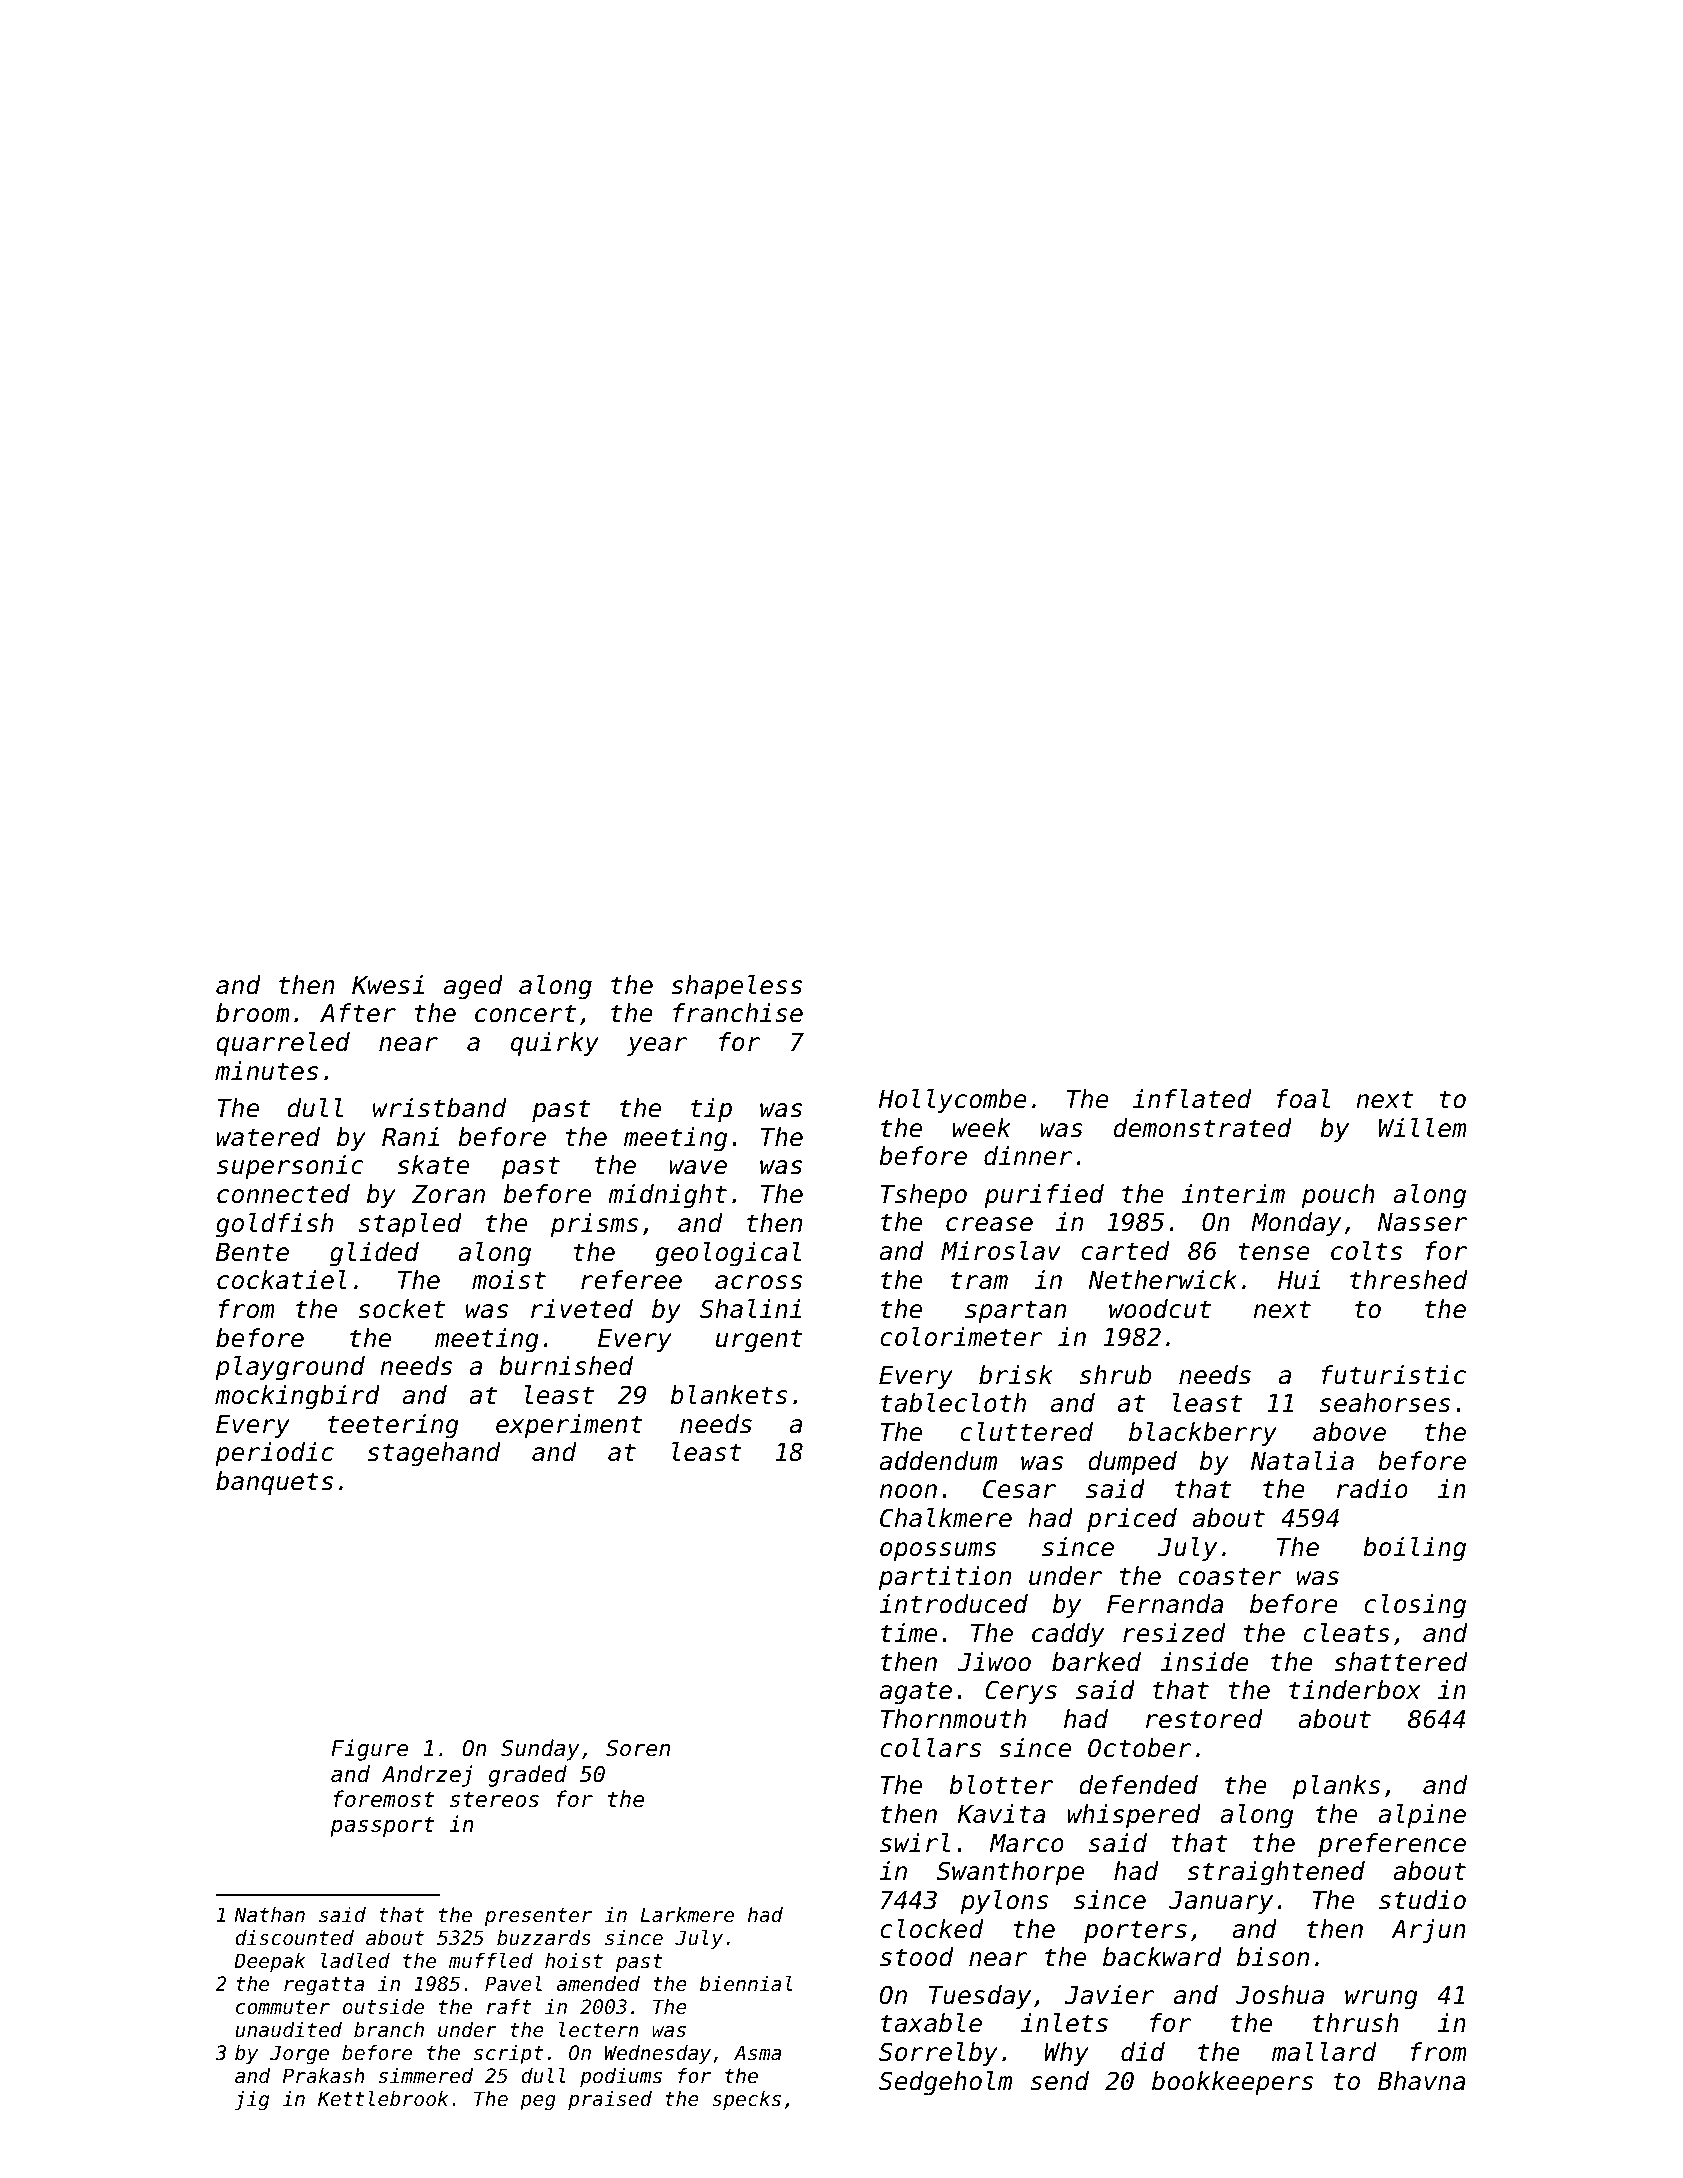 The width and height of the page is (1683, 2178). What do you see at coordinates (269, 1962) in the page?
I see `Deepak` at bounding box center [269, 1962].
